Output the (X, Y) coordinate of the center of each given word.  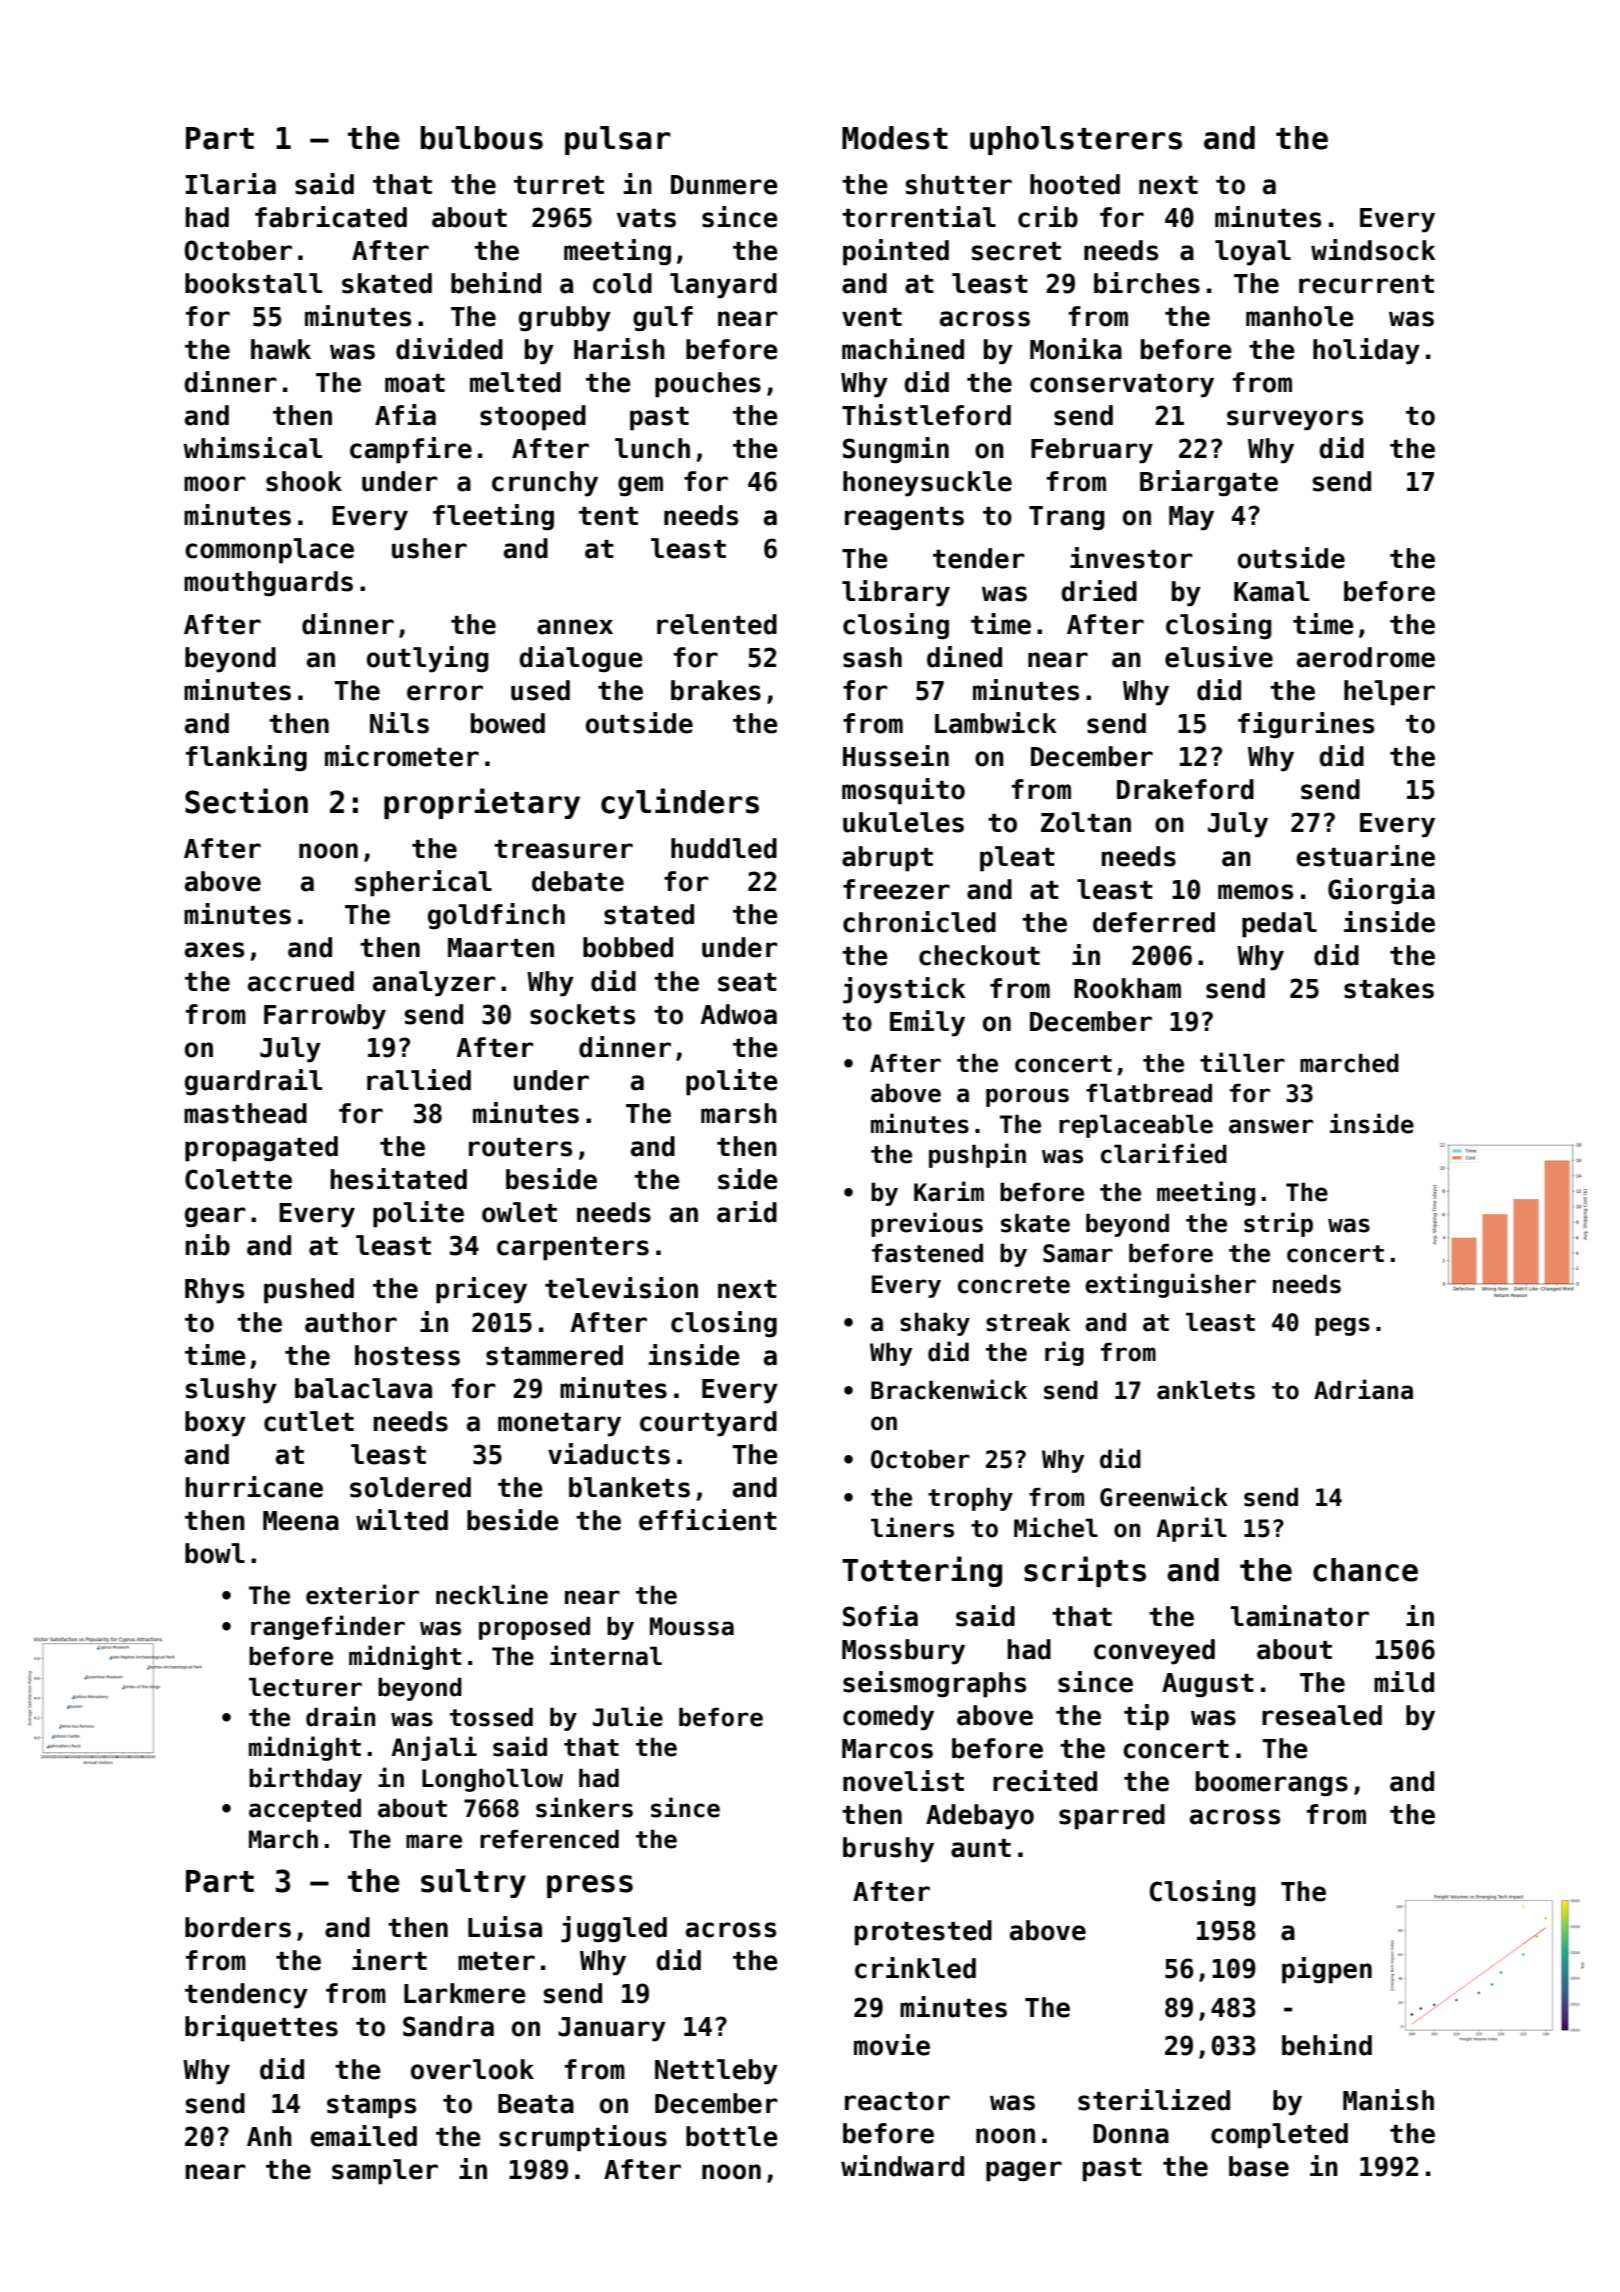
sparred (1112, 1817)
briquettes (261, 2028)
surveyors (1295, 420)
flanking (246, 758)
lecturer (305, 1687)
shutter (959, 184)
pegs (1342, 1326)
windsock (1373, 250)
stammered (554, 1355)
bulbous (482, 138)
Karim (949, 1191)
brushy (888, 1850)
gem (640, 486)
